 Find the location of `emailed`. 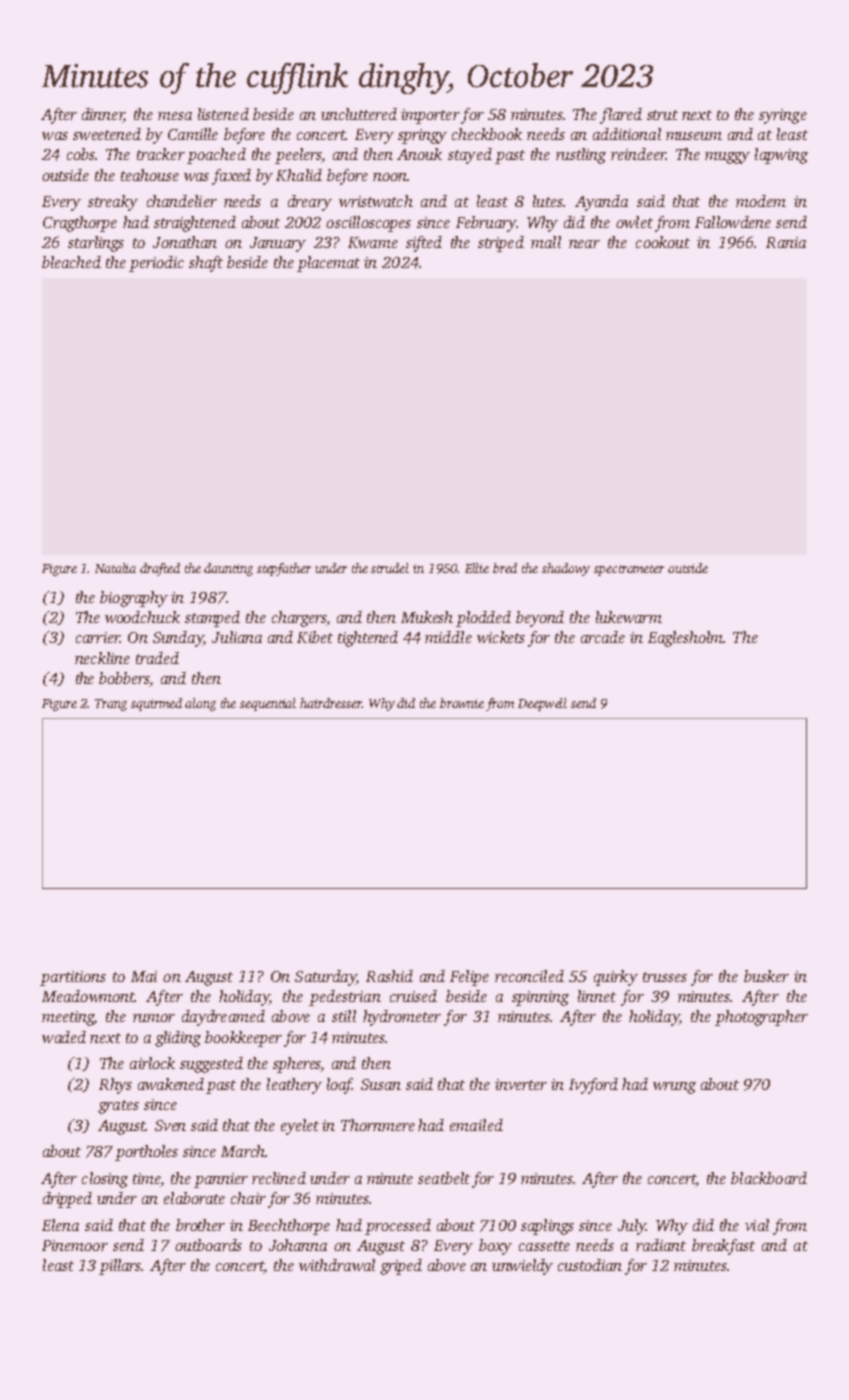

emailed is located at coordinates (476, 1125).
